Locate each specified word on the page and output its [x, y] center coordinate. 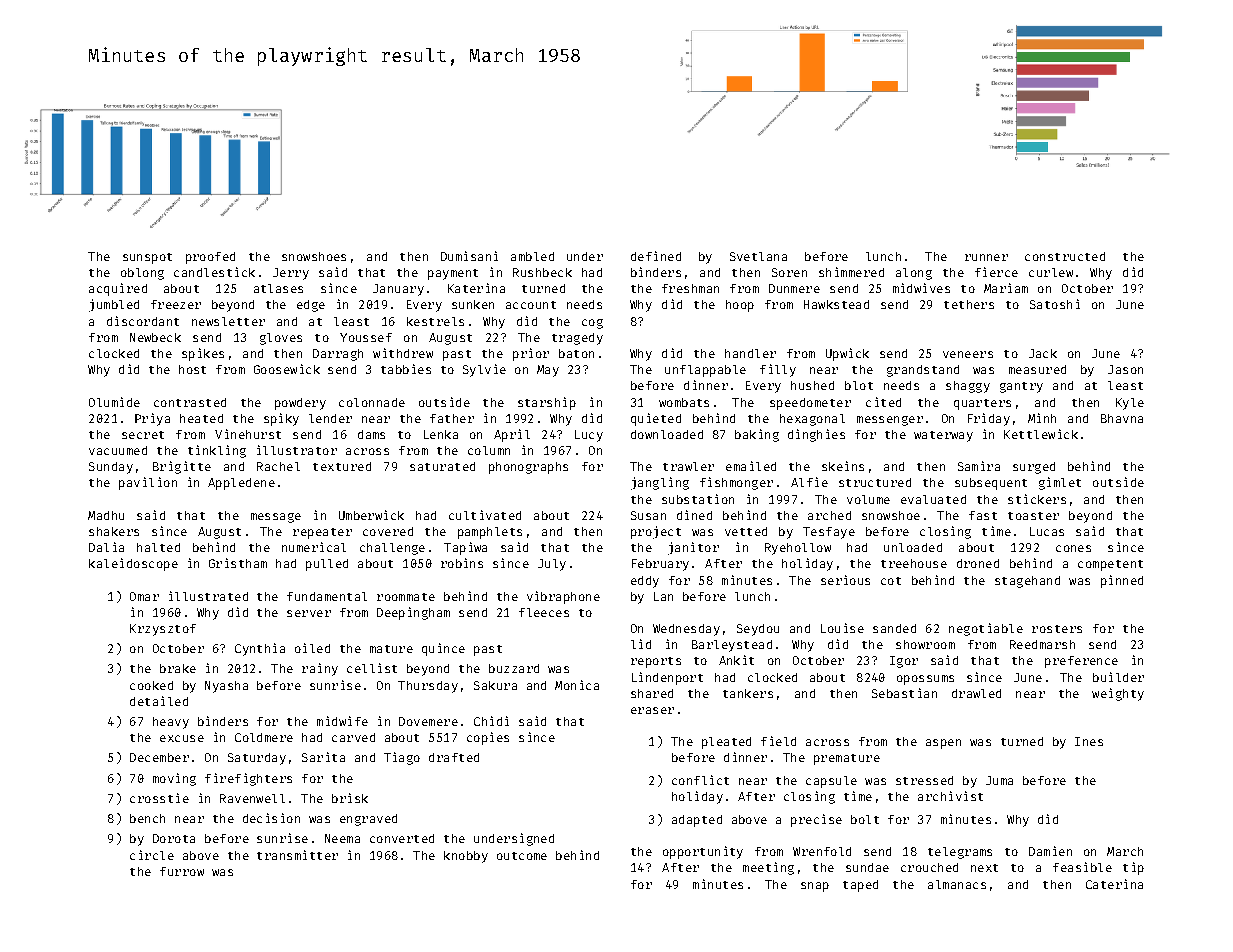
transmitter [297, 855]
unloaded [913, 547]
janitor [693, 548]
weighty [1118, 694]
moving [174, 779]
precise [816, 820]
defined [656, 256]
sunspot [147, 258]
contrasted [190, 402]
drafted [454, 757]
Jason [1125, 369]
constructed [1065, 256]
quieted [656, 419]
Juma [999, 780]
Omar [144, 596]
